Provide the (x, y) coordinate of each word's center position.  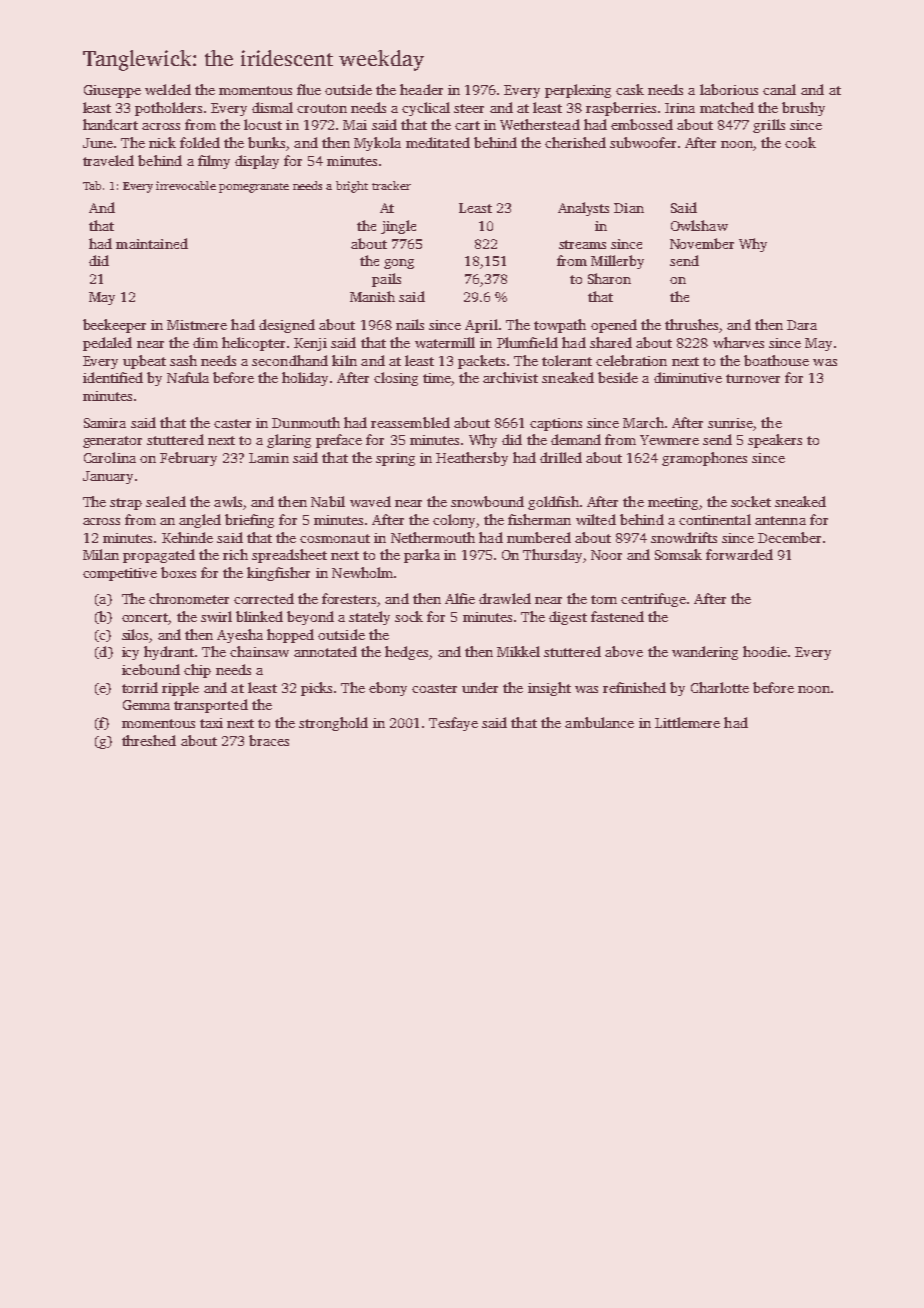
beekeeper (114, 326)
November (702, 243)
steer (469, 108)
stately (369, 618)
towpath (560, 326)
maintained (152, 243)
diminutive (688, 377)
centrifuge (653, 600)
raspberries (621, 109)
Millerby (617, 262)
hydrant (169, 653)
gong (399, 264)
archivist (510, 377)
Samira (105, 423)
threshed (149, 740)
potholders (168, 109)
